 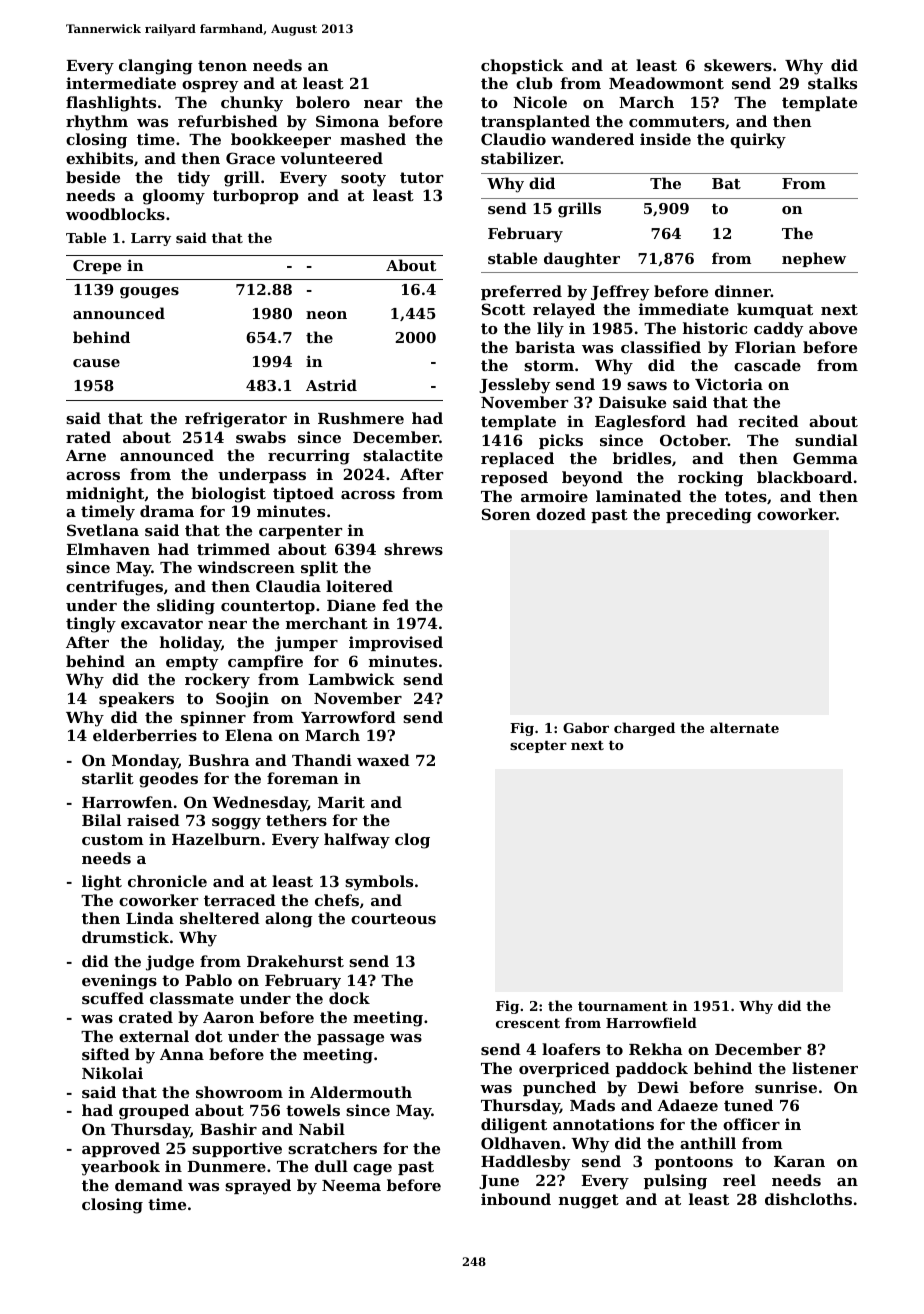 What do you see at coordinates (799, 1161) in the document?
I see `Karan` at bounding box center [799, 1161].
